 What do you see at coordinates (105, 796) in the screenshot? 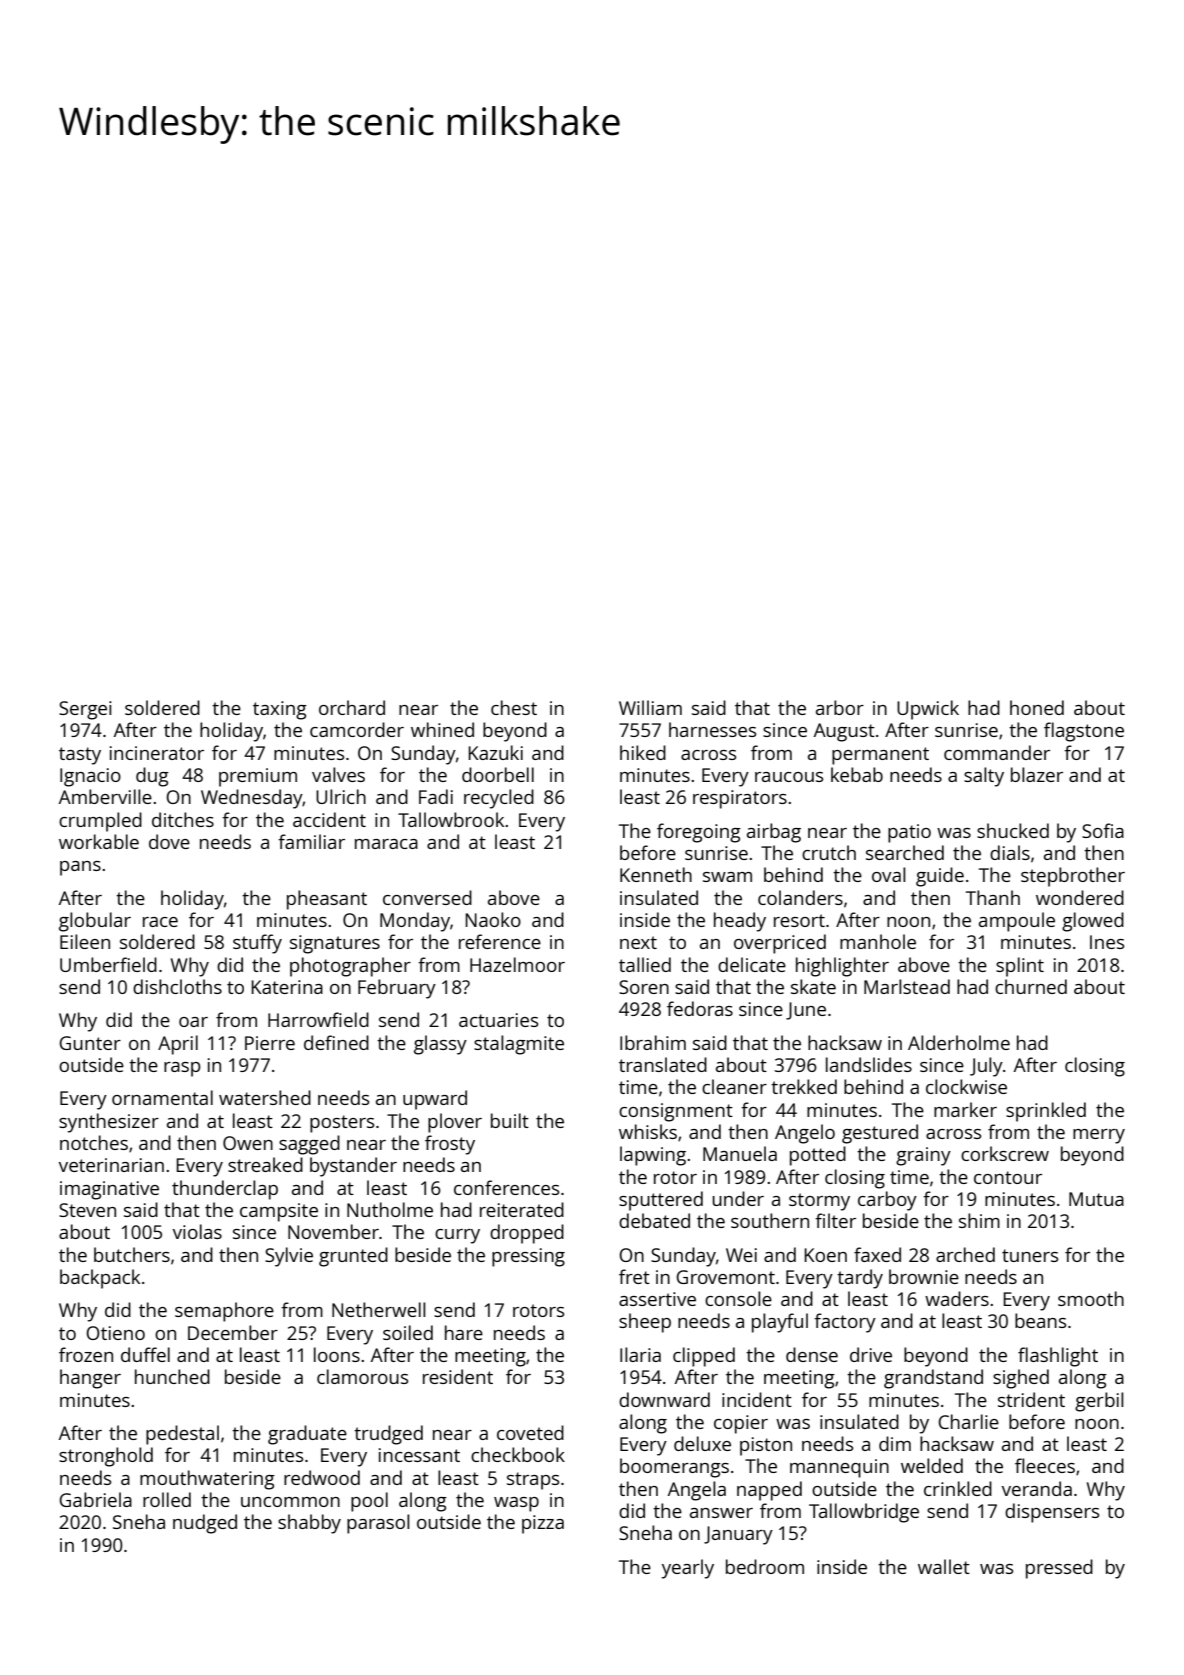
I see `Amberville` at bounding box center [105, 796].
